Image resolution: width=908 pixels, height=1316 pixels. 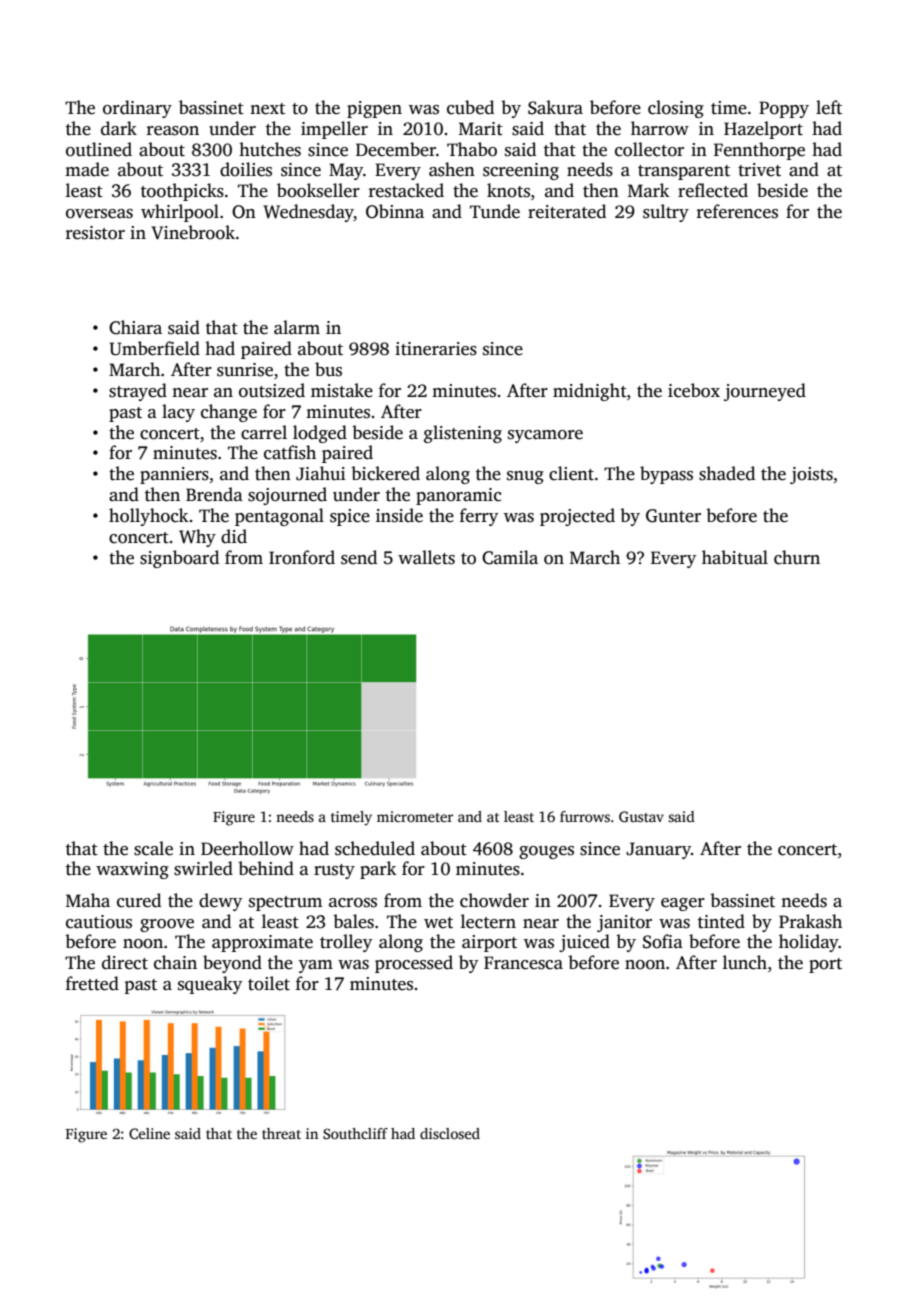 What do you see at coordinates (641, 816) in the screenshot?
I see `Gustav` at bounding box center [641, 816].
